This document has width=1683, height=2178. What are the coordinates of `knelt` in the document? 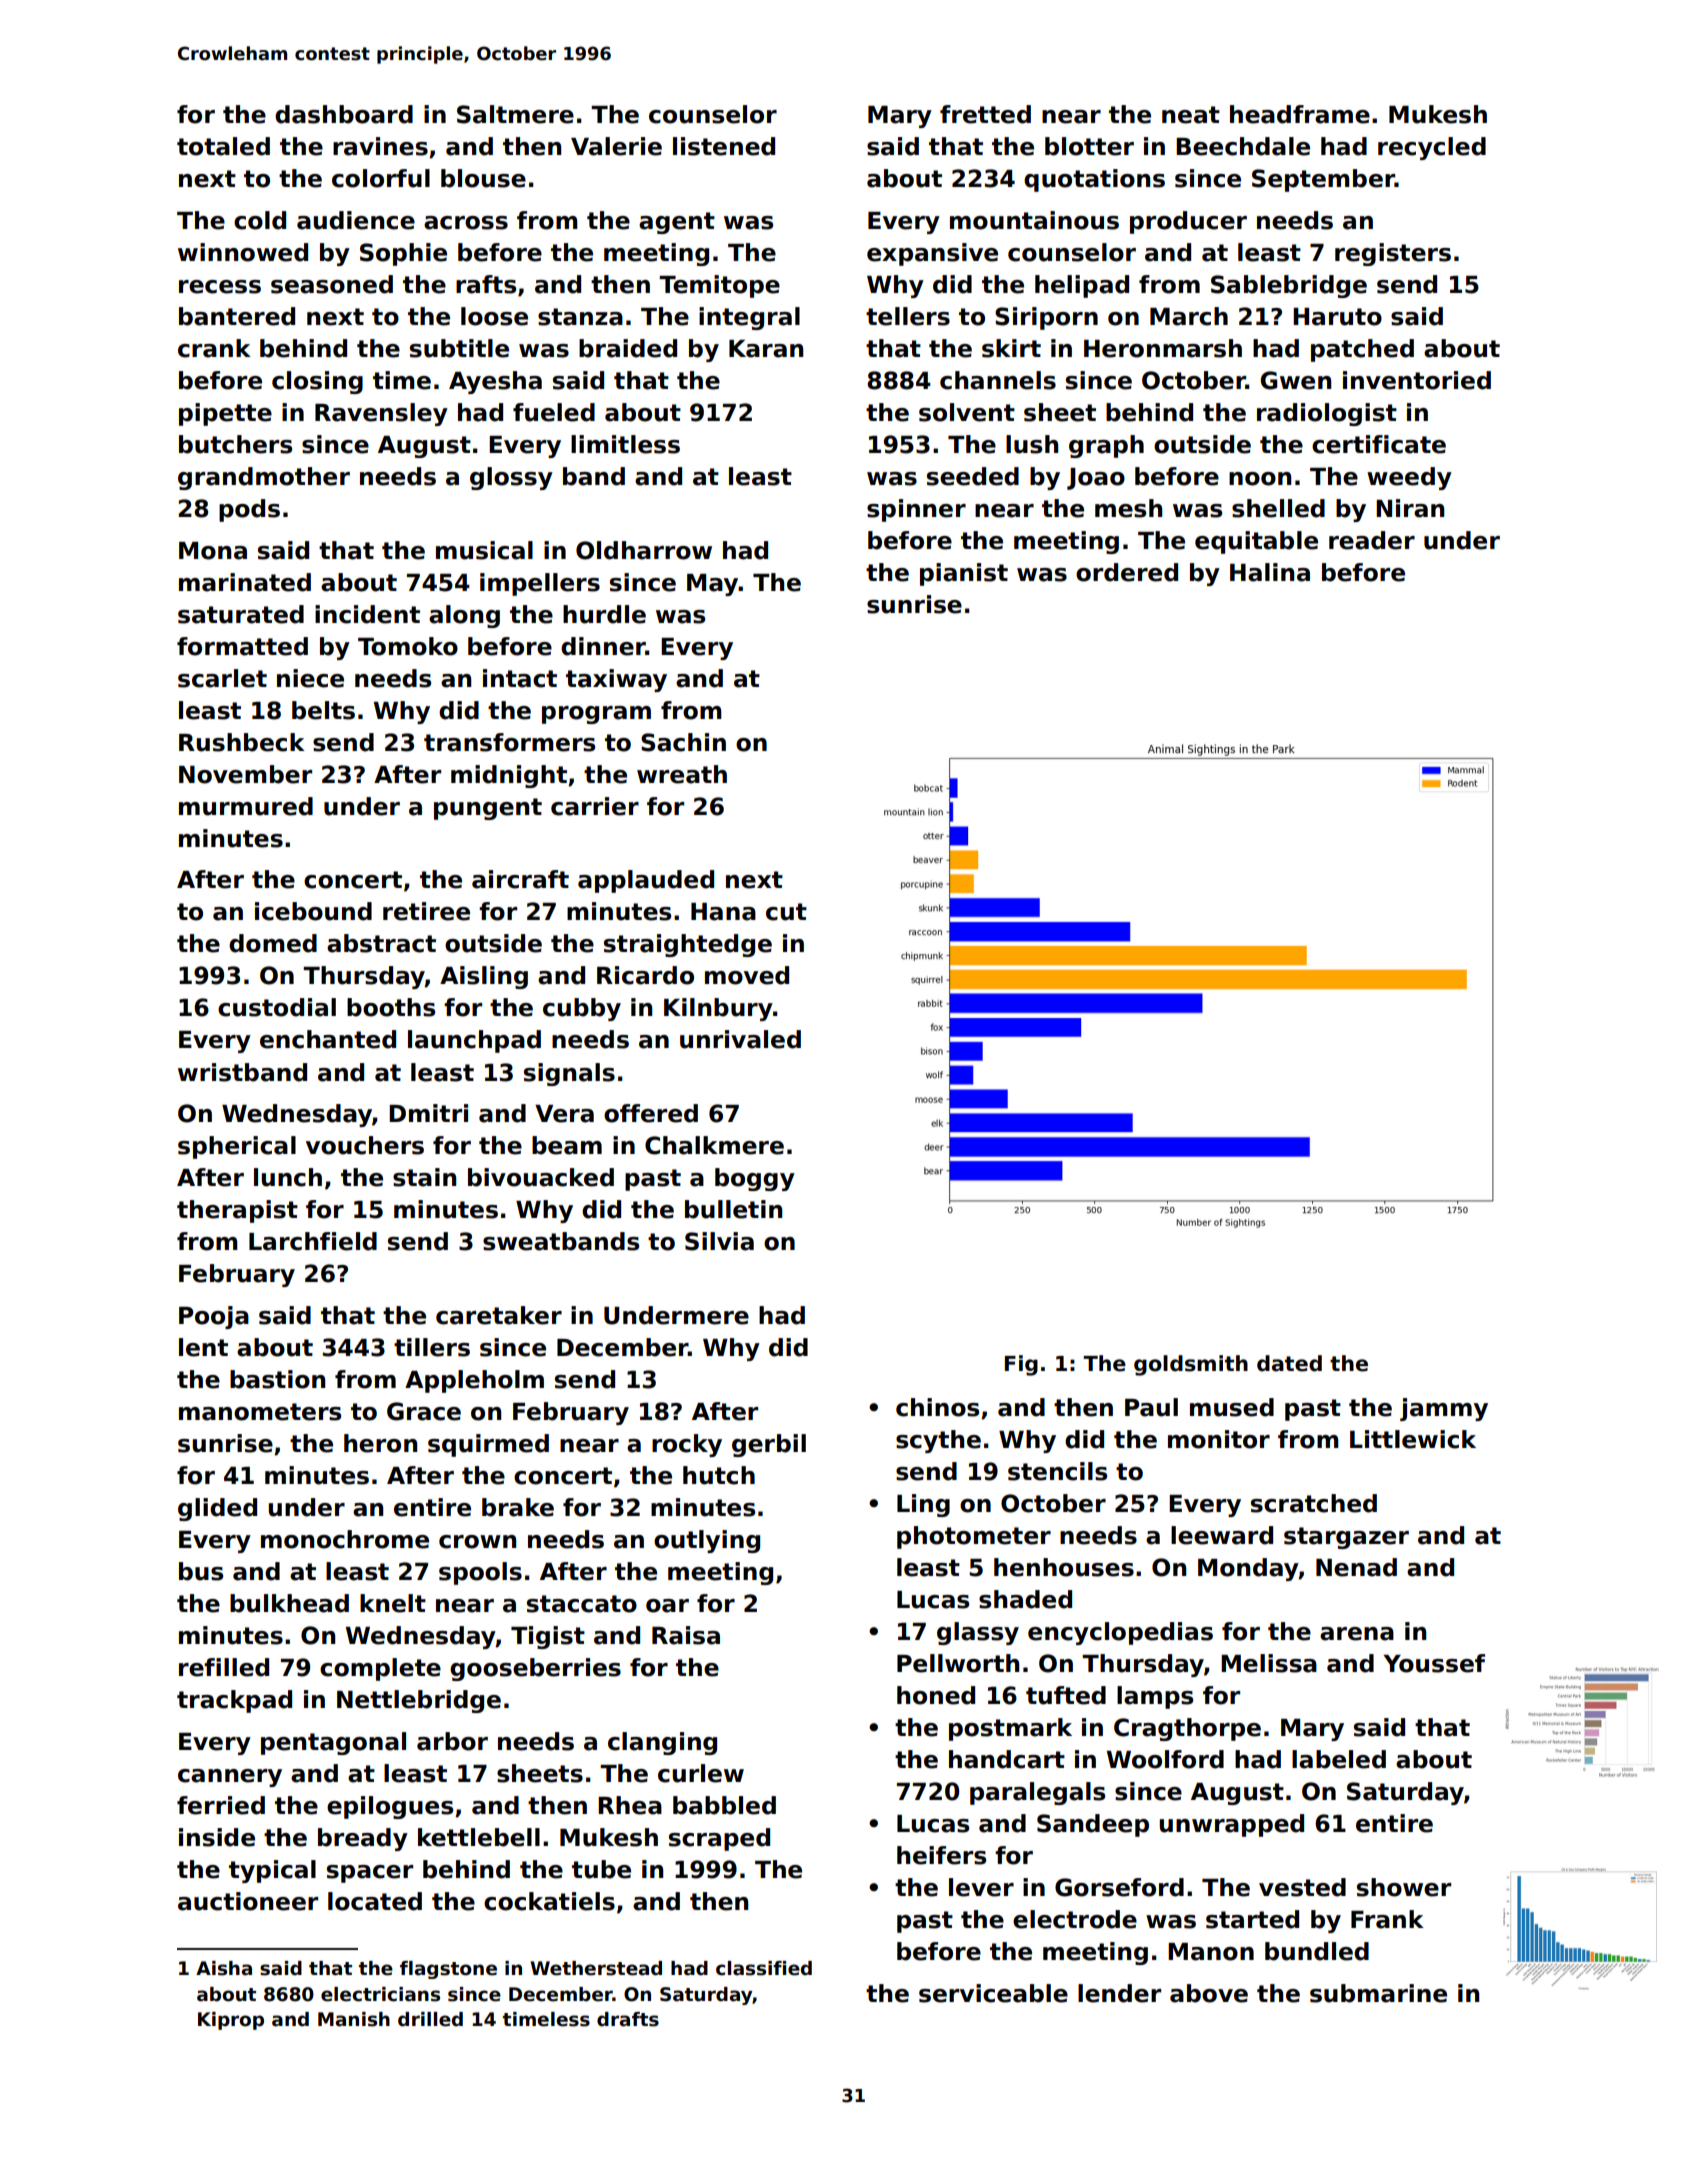 It's located at (393, 1603).
